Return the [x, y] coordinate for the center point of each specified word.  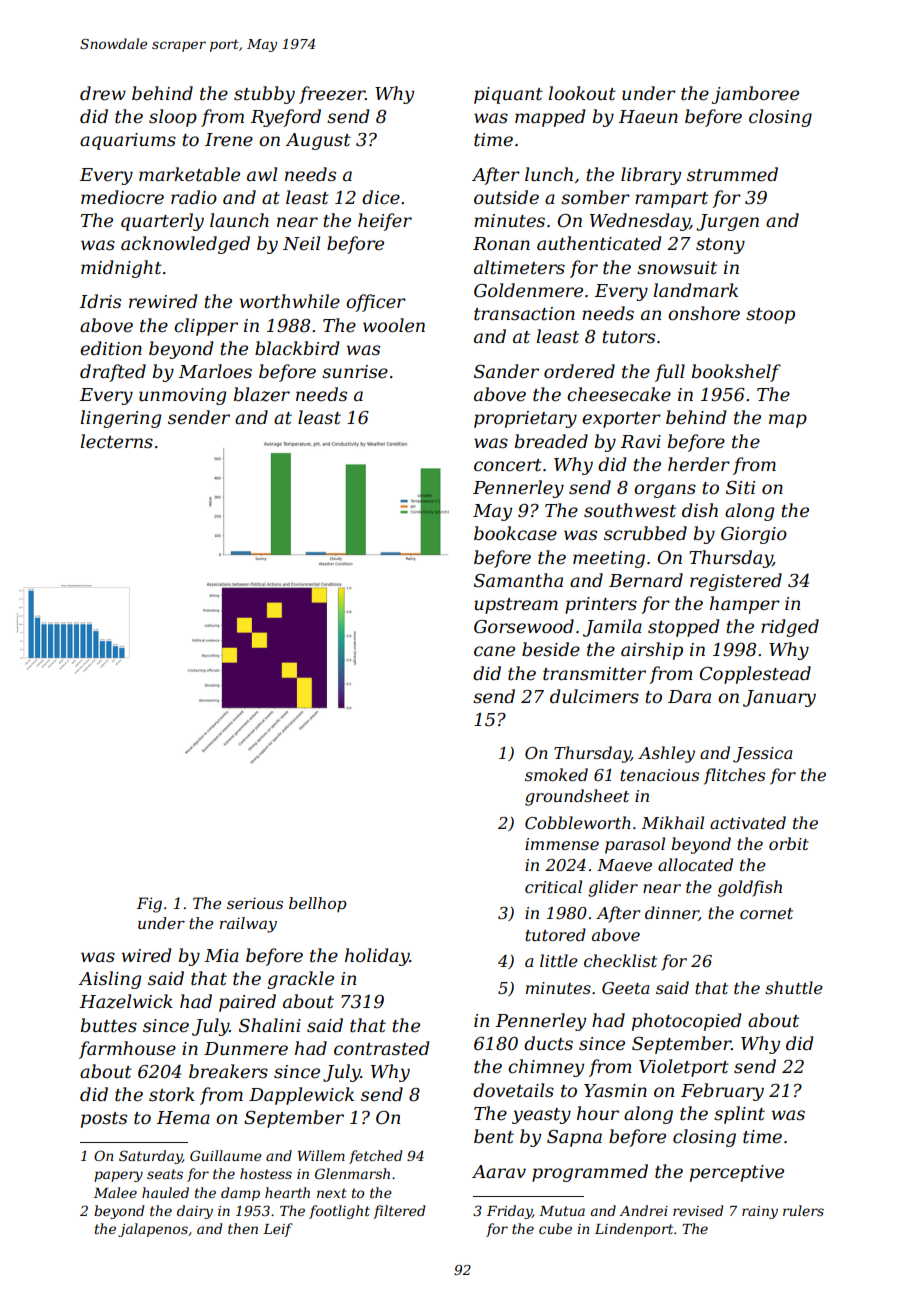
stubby [264, 95]
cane [494, 651]
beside [551, 649]
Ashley [666, 754]
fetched [375, 1157]
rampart [671, 200]
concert [508, 465]
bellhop [318, 904]
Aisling [109, 980]
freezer [332, 95]
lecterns [116, 441]
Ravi [641, 441]
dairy [195, 1212]
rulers [803, 1210]
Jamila [612, 628]
